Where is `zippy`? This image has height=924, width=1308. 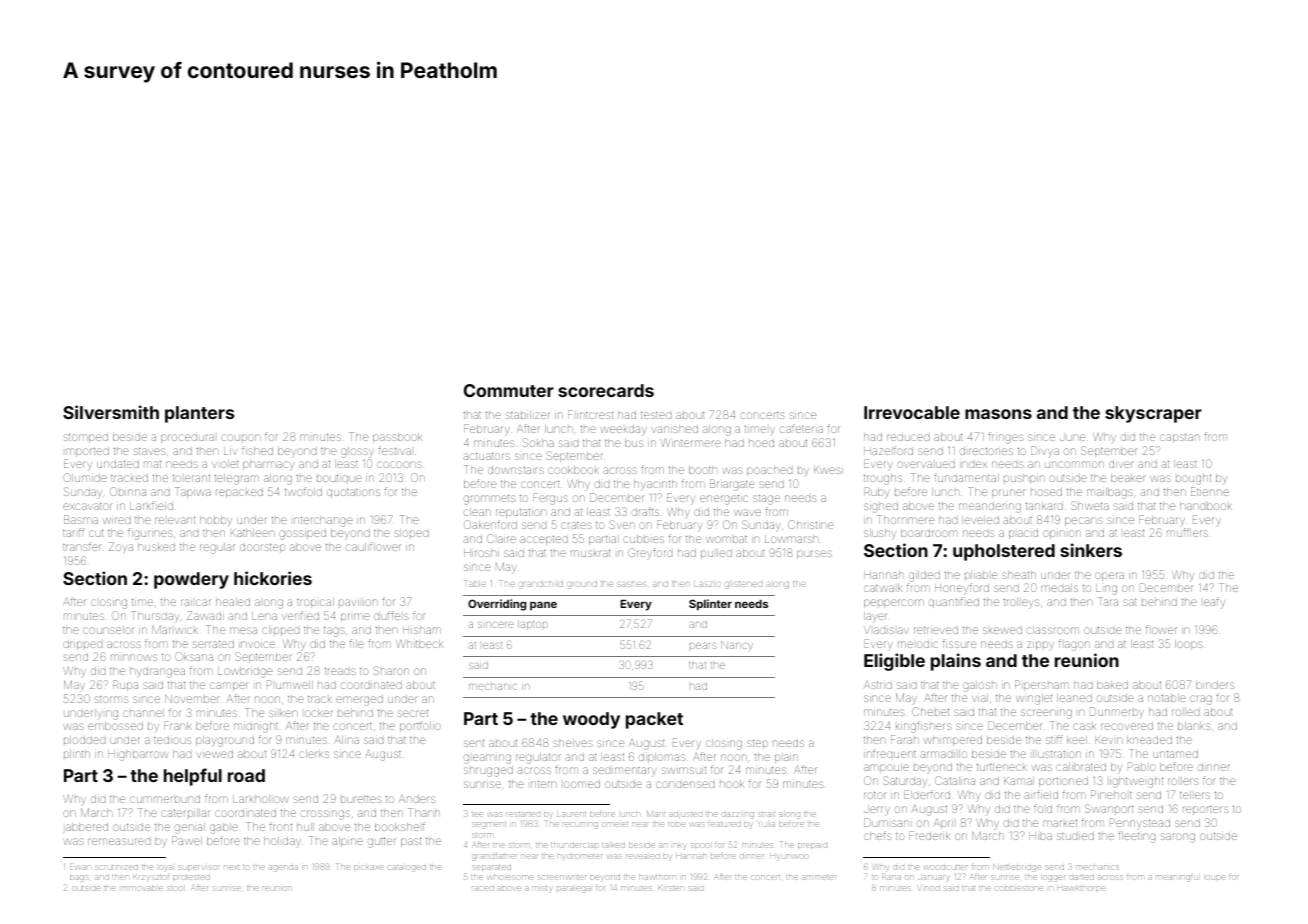
zippy is located at coordinates (1040, 645).
